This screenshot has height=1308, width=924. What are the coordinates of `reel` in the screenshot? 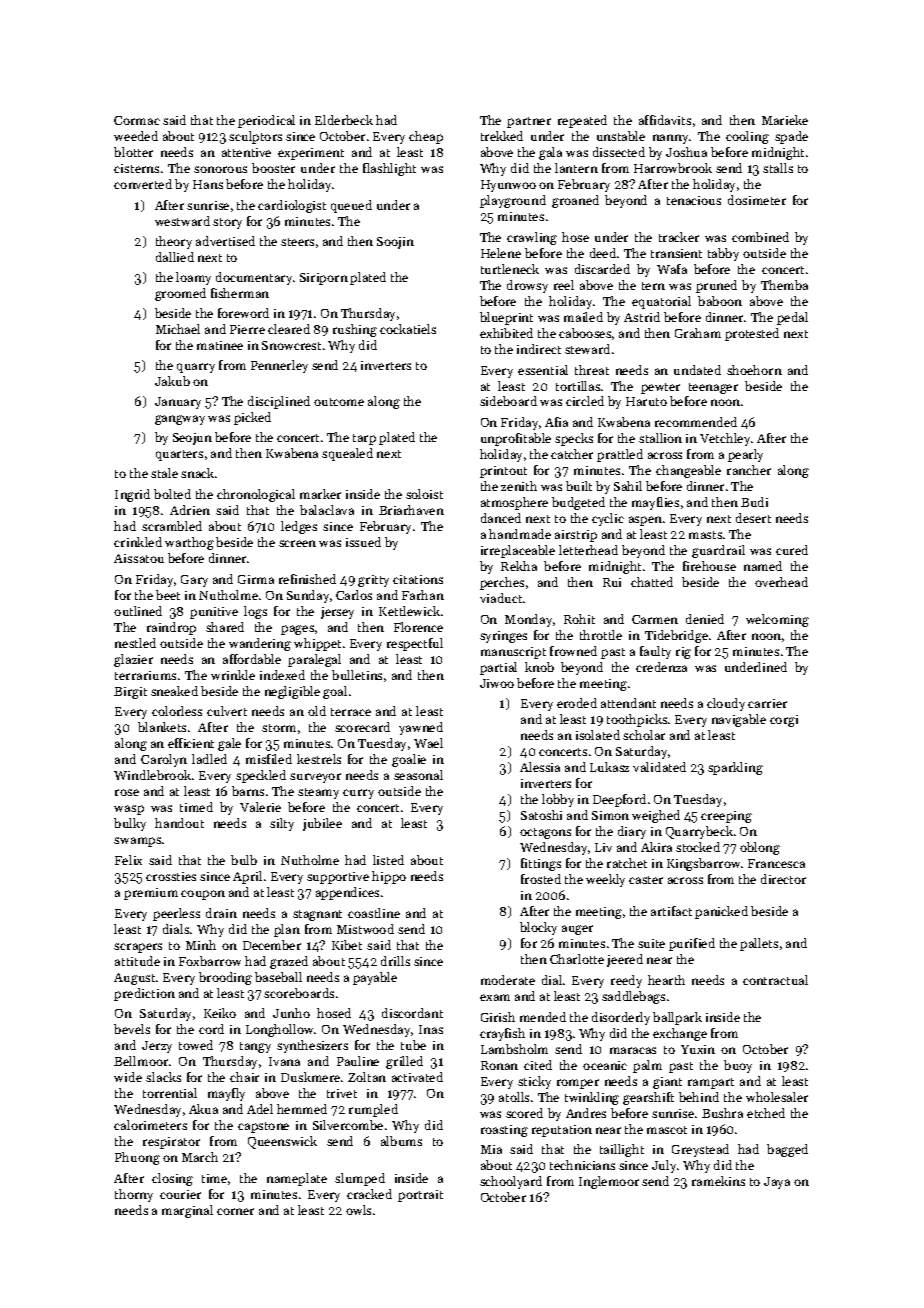 It's located at (564, 285).
